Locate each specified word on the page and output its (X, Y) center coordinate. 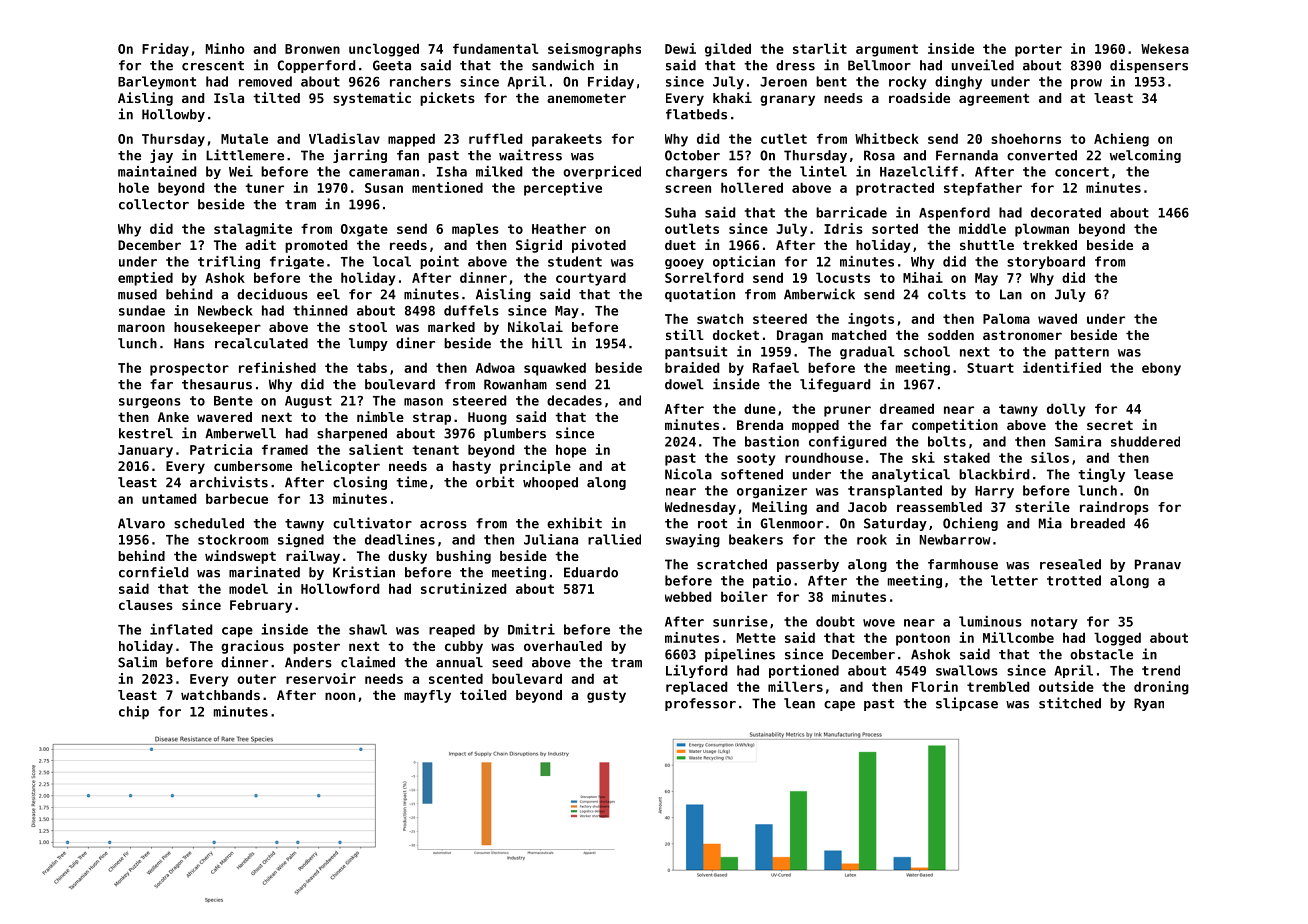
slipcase (967, 704)
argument (887, 50)
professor (700, 704)
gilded (728, 50)
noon (340, 696)
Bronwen (312, 49)
